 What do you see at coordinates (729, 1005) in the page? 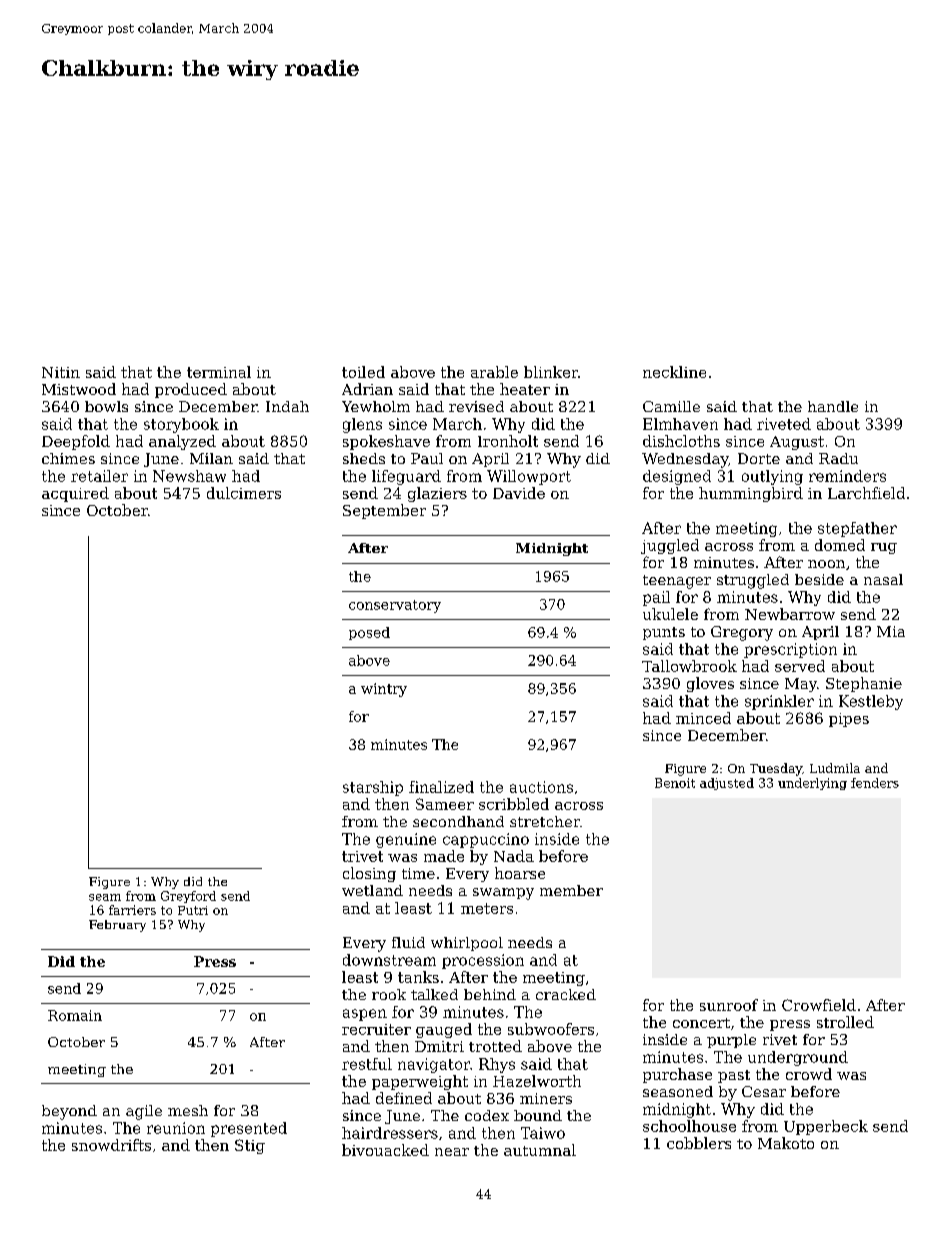
I see `sunroof` at bounding box center [729, 1005].
